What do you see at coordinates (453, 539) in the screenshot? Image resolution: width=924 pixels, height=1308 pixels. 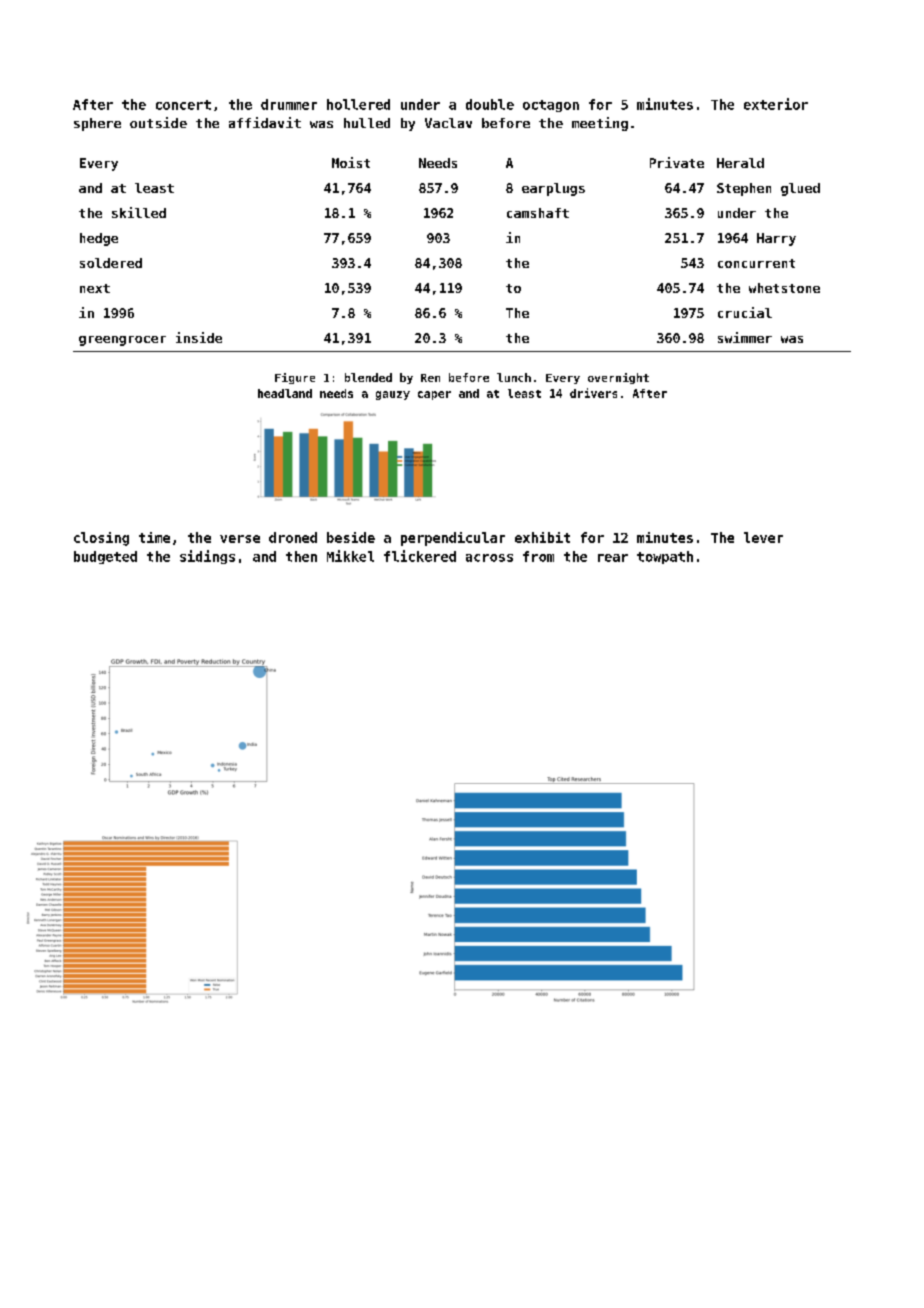 I see `perpendicular` at bounding box center [453, 539].
